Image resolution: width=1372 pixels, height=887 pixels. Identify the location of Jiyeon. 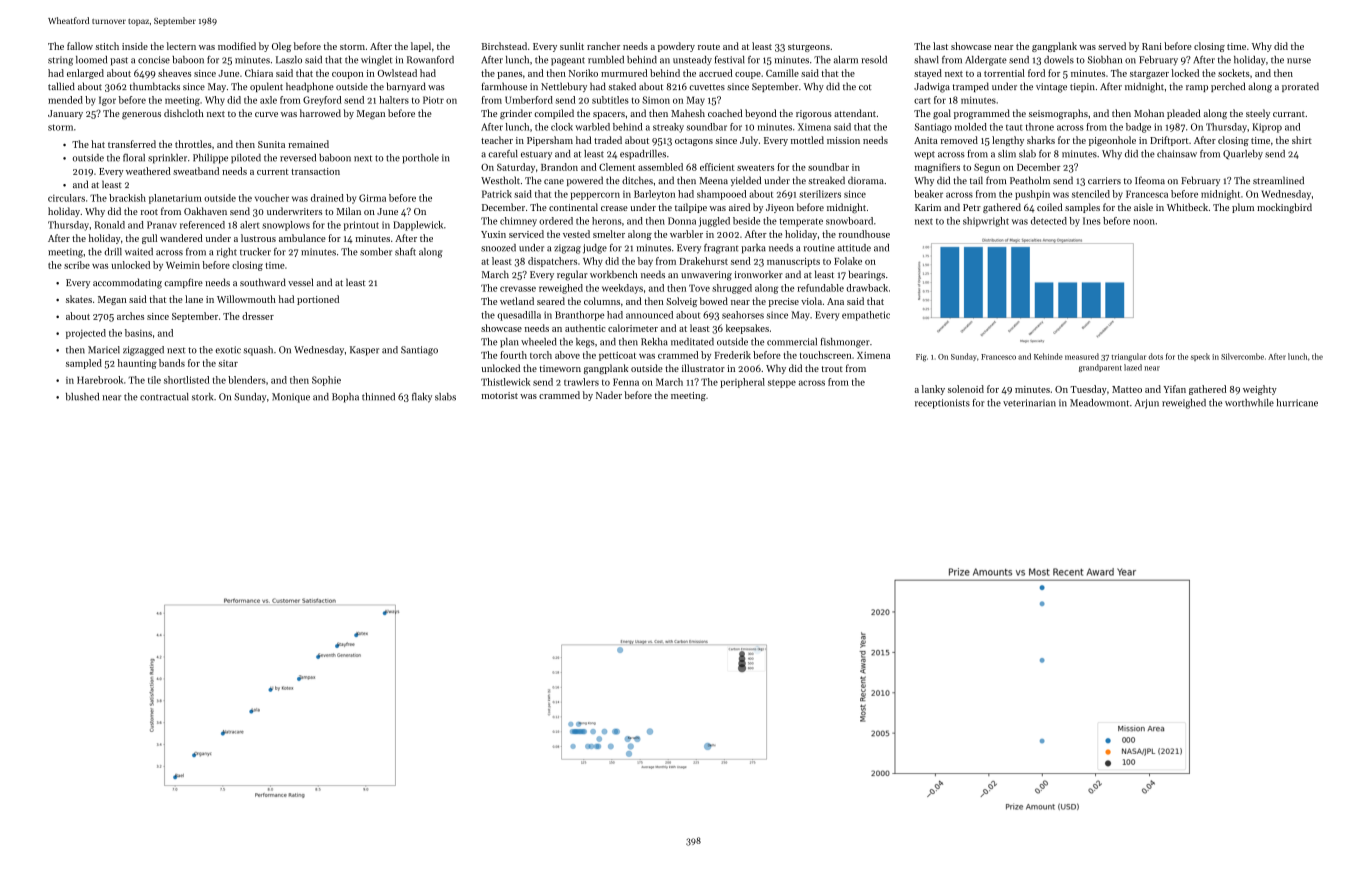
(780, 208).
